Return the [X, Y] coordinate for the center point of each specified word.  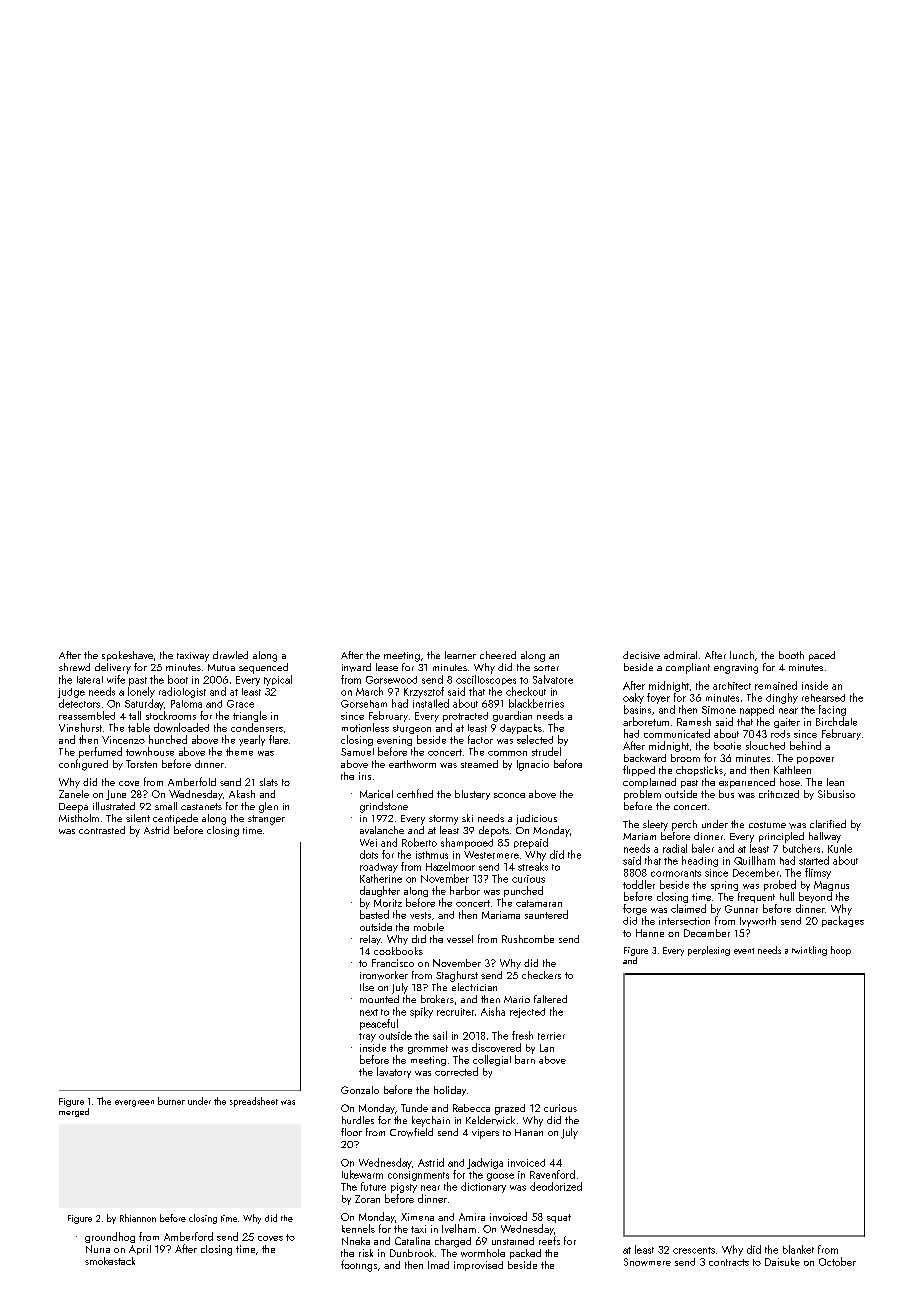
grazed [510, 1109]
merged [74, 1112]
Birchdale [836, 721]
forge [635, 909]
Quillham [754, 860]
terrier [551, 1036]
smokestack [110, 1261]
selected [535, 739]
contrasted [102, 830]
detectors [79, 703]
